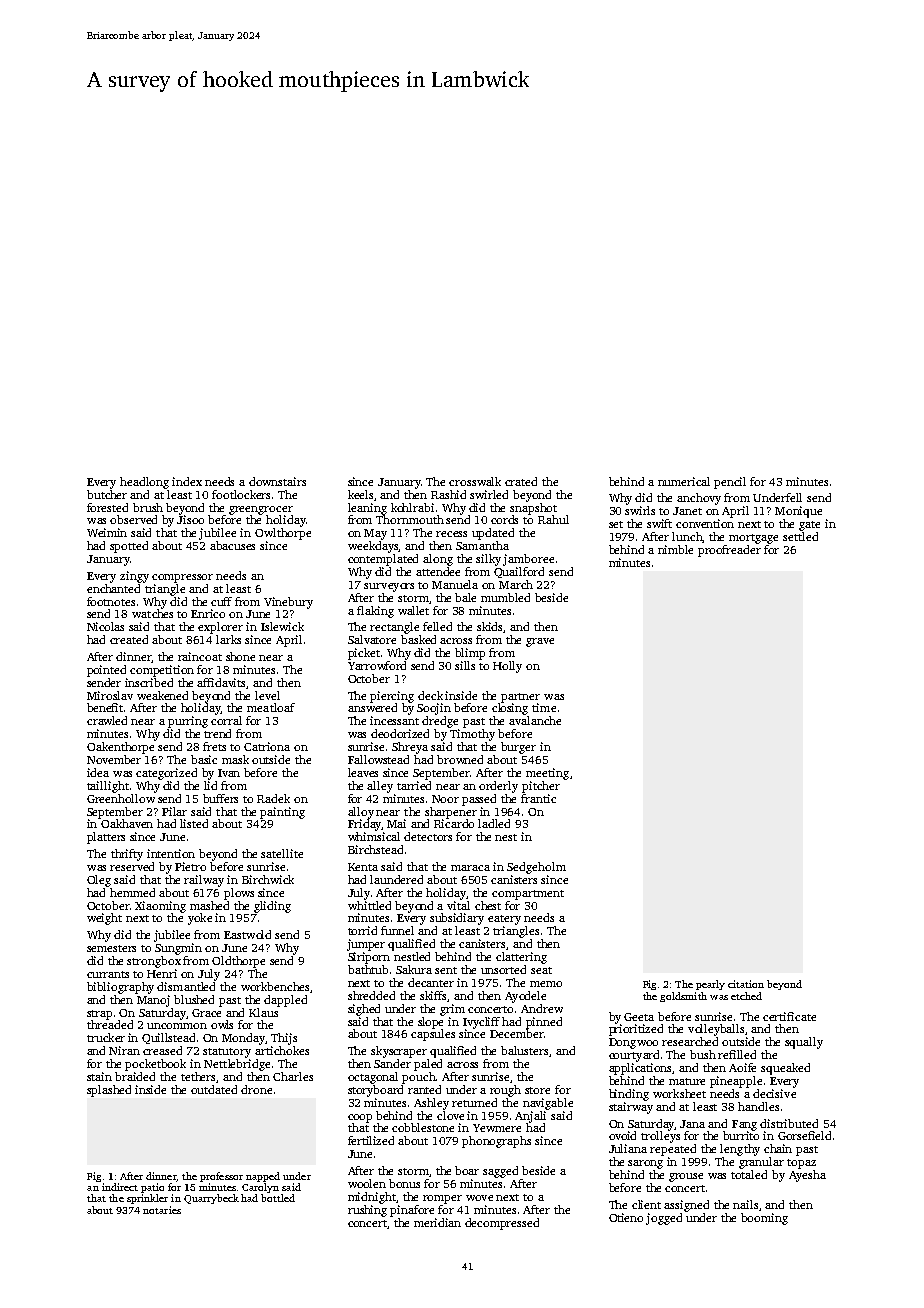 The width and height of the screenshot is (924, 1308). What do you see at coordinates (730, 483) in the screenshot?
I see `pencil` at bounding box center [730, 483].
